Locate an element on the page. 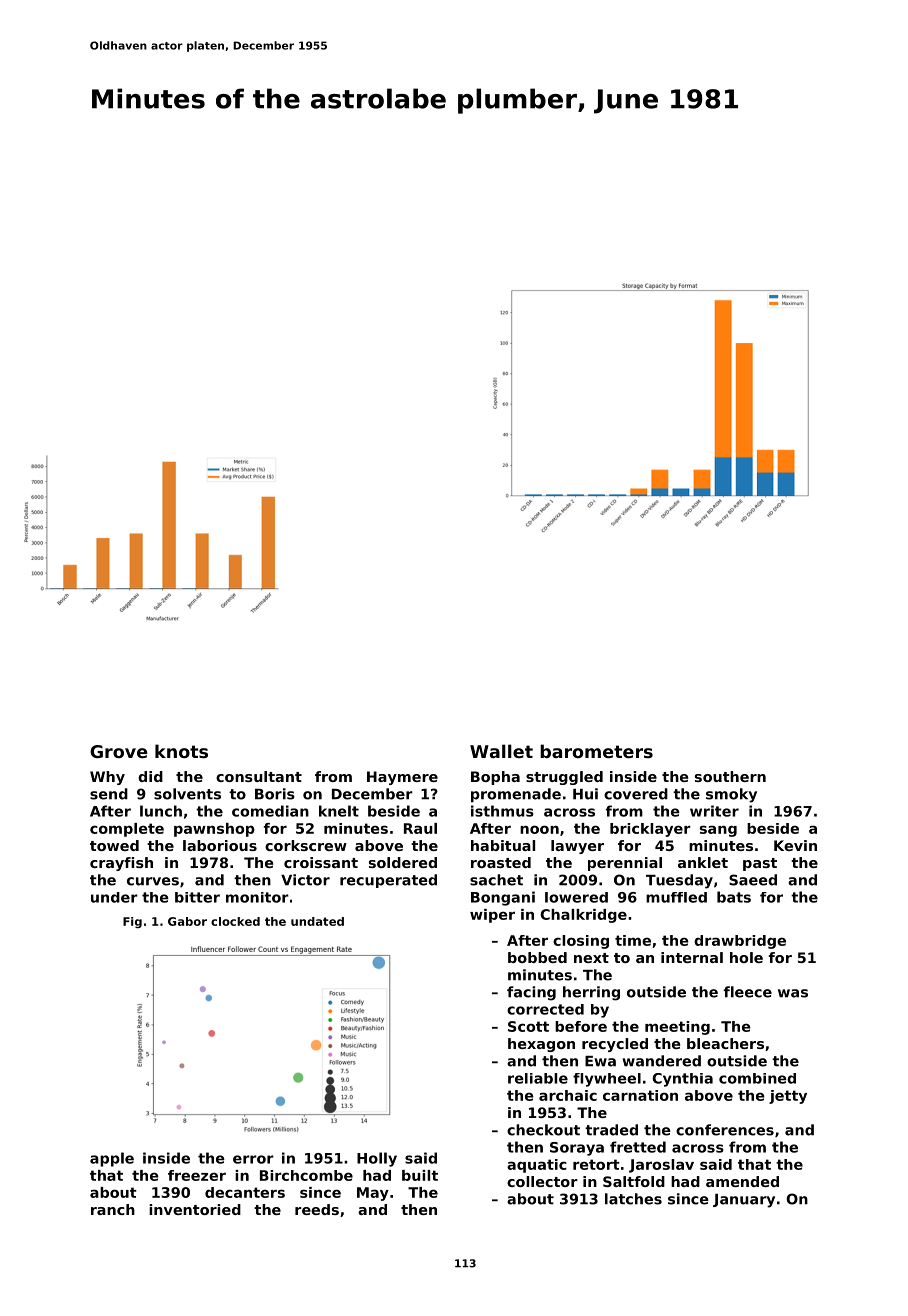  habitual is located at coordinates (503, 845).
